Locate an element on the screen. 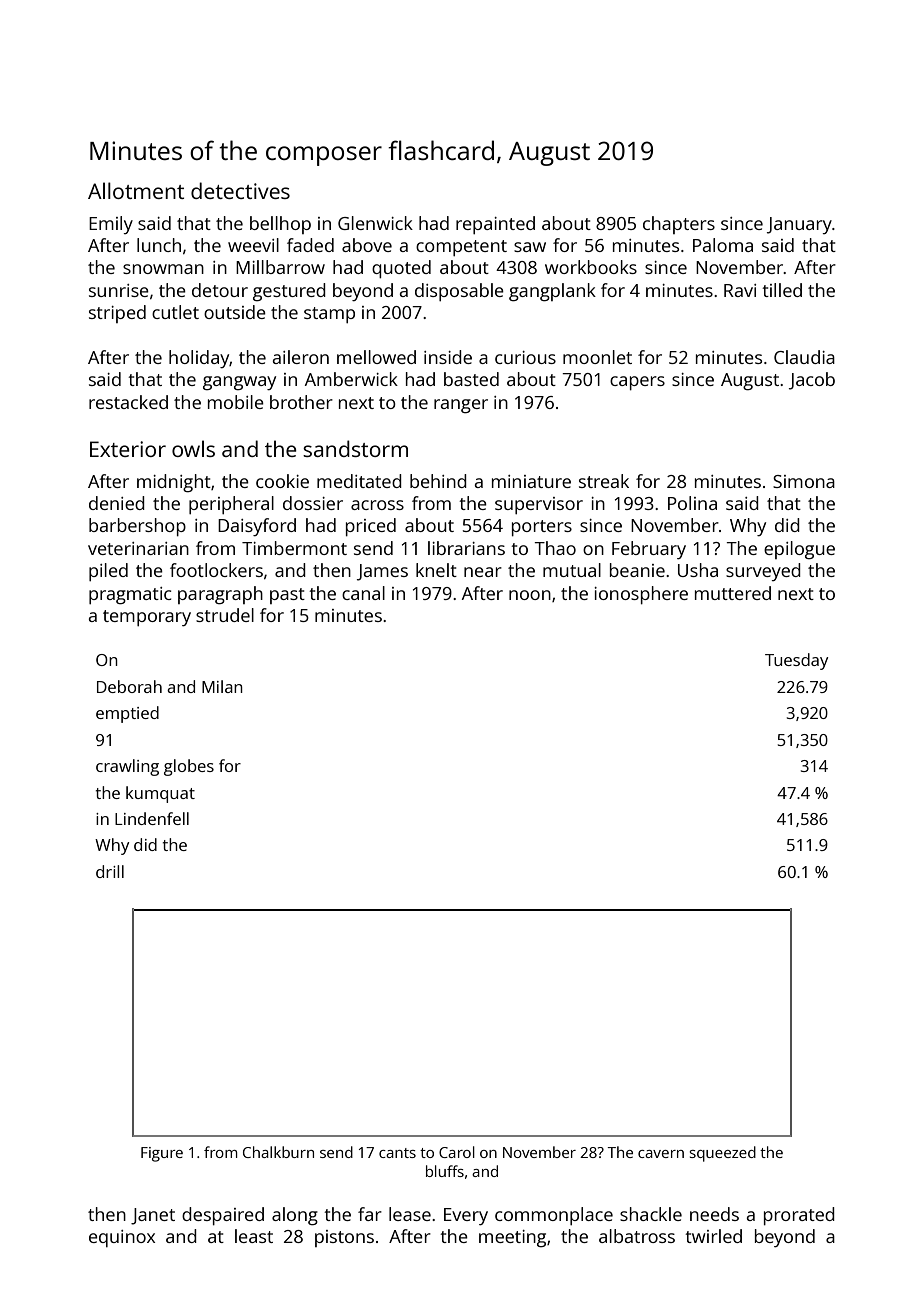  Chalkburn is located at coordinates (278, 1152).
